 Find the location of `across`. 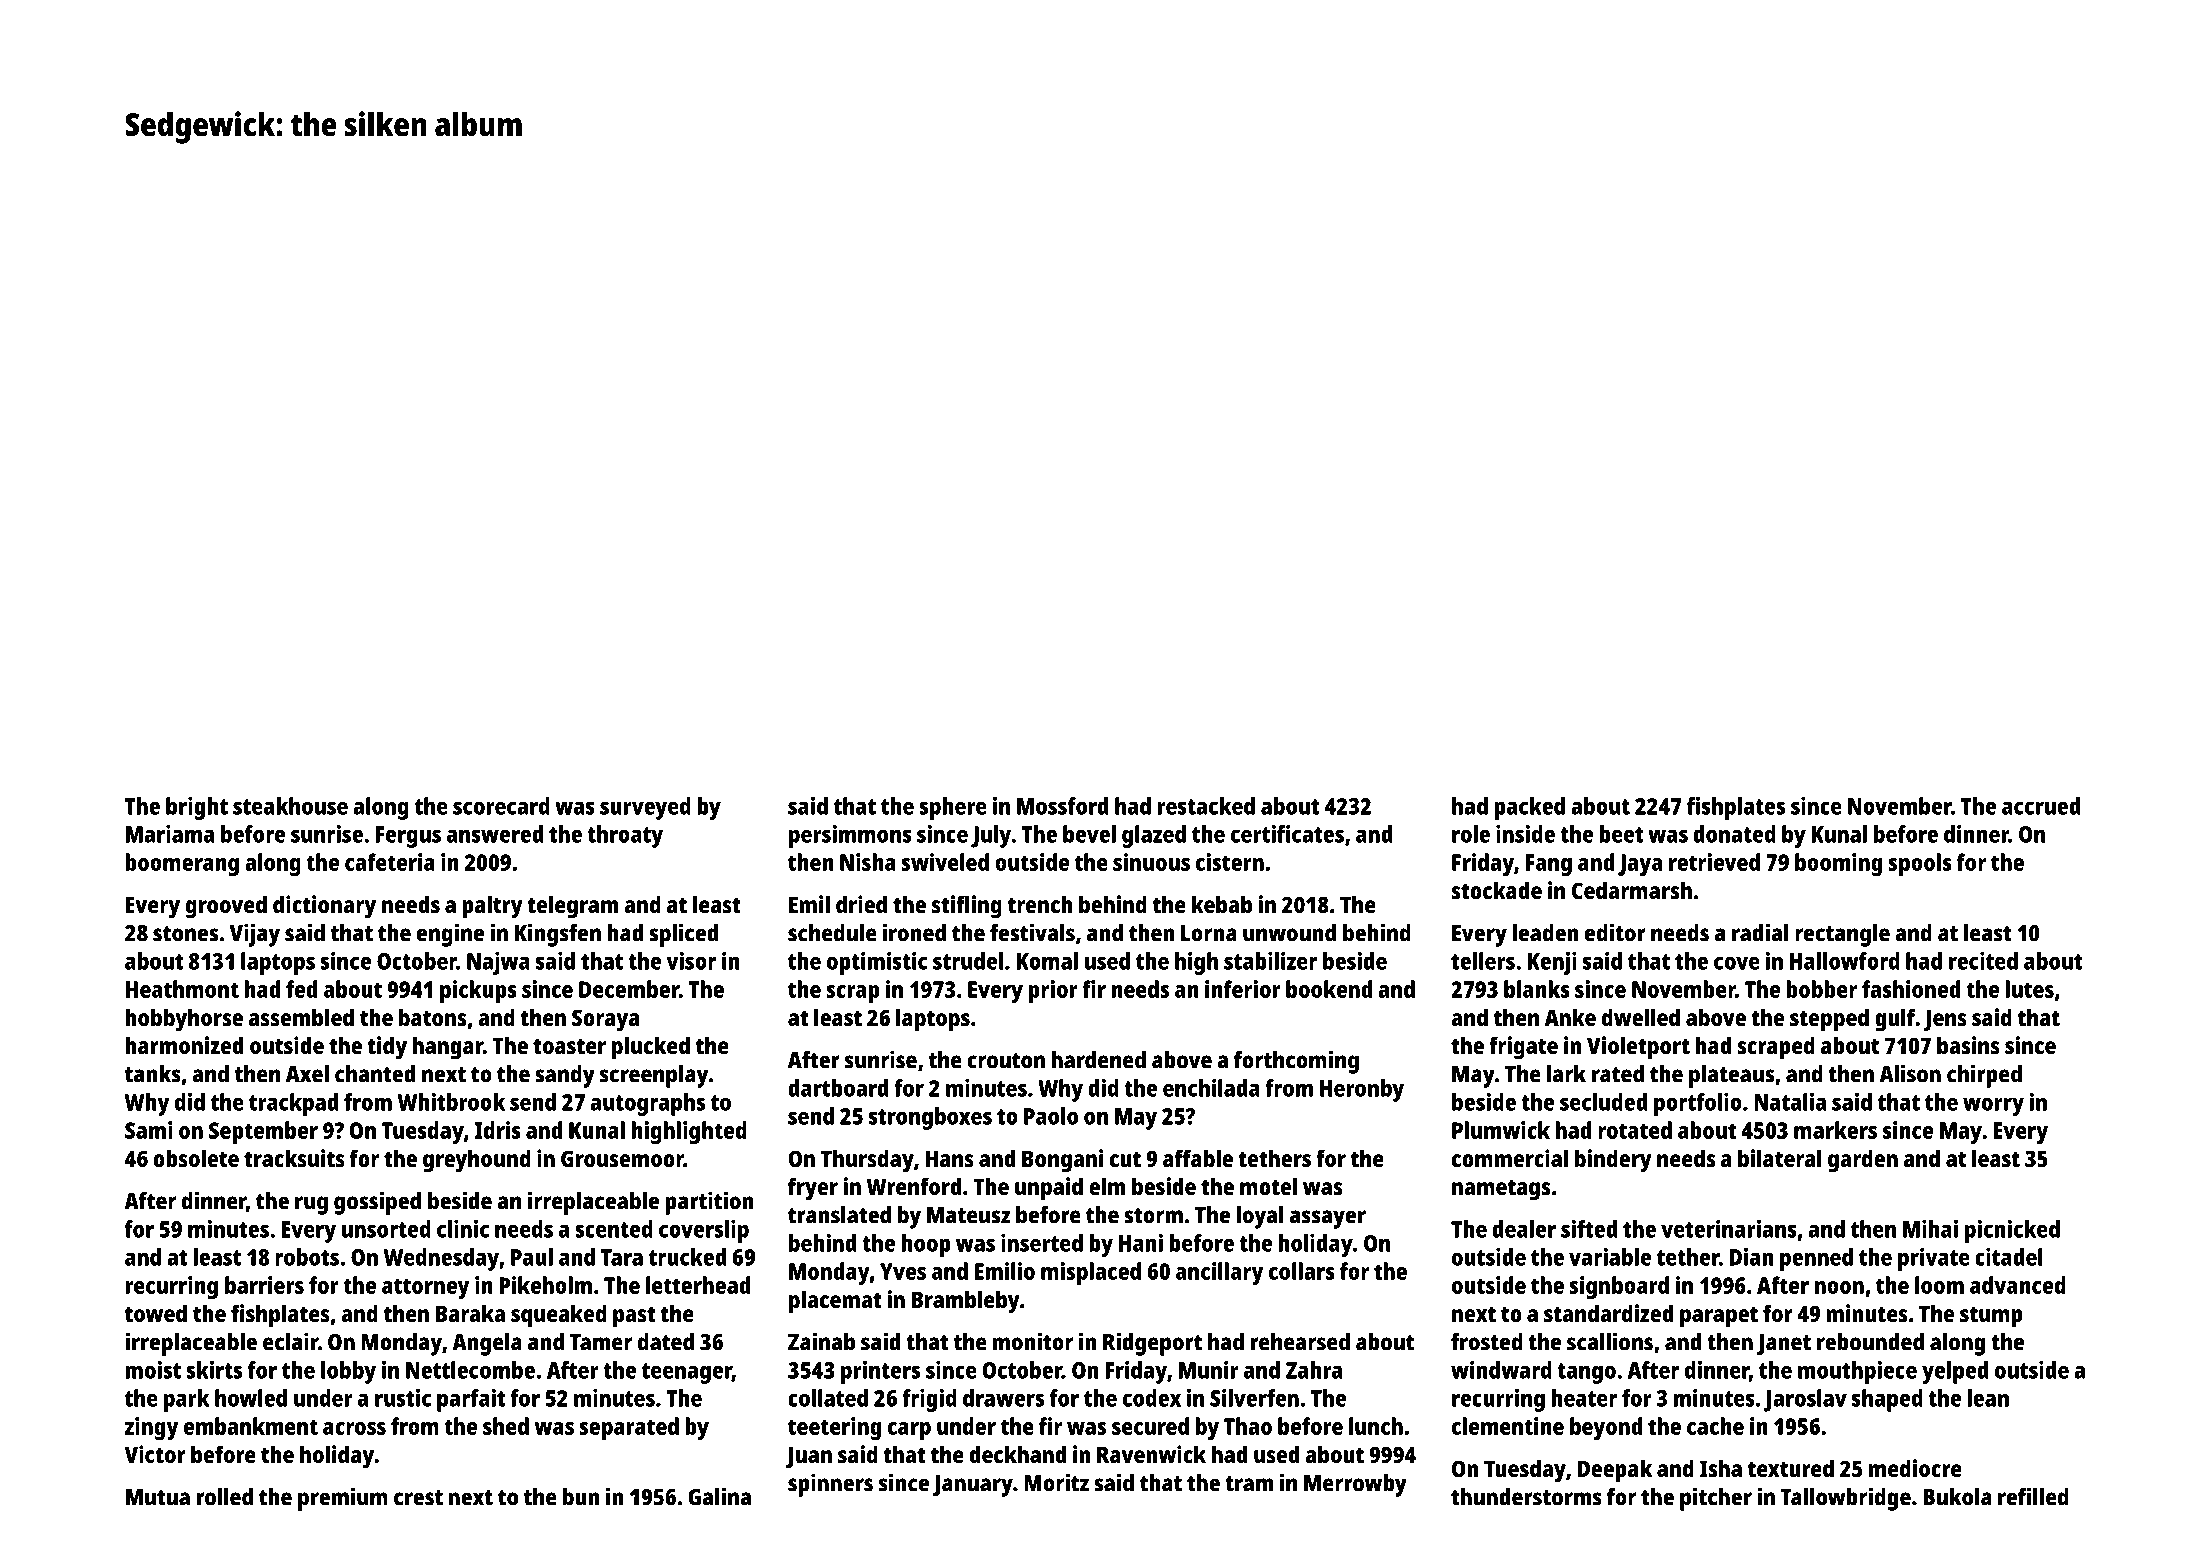

across is located at coordinates (354, 1428).
